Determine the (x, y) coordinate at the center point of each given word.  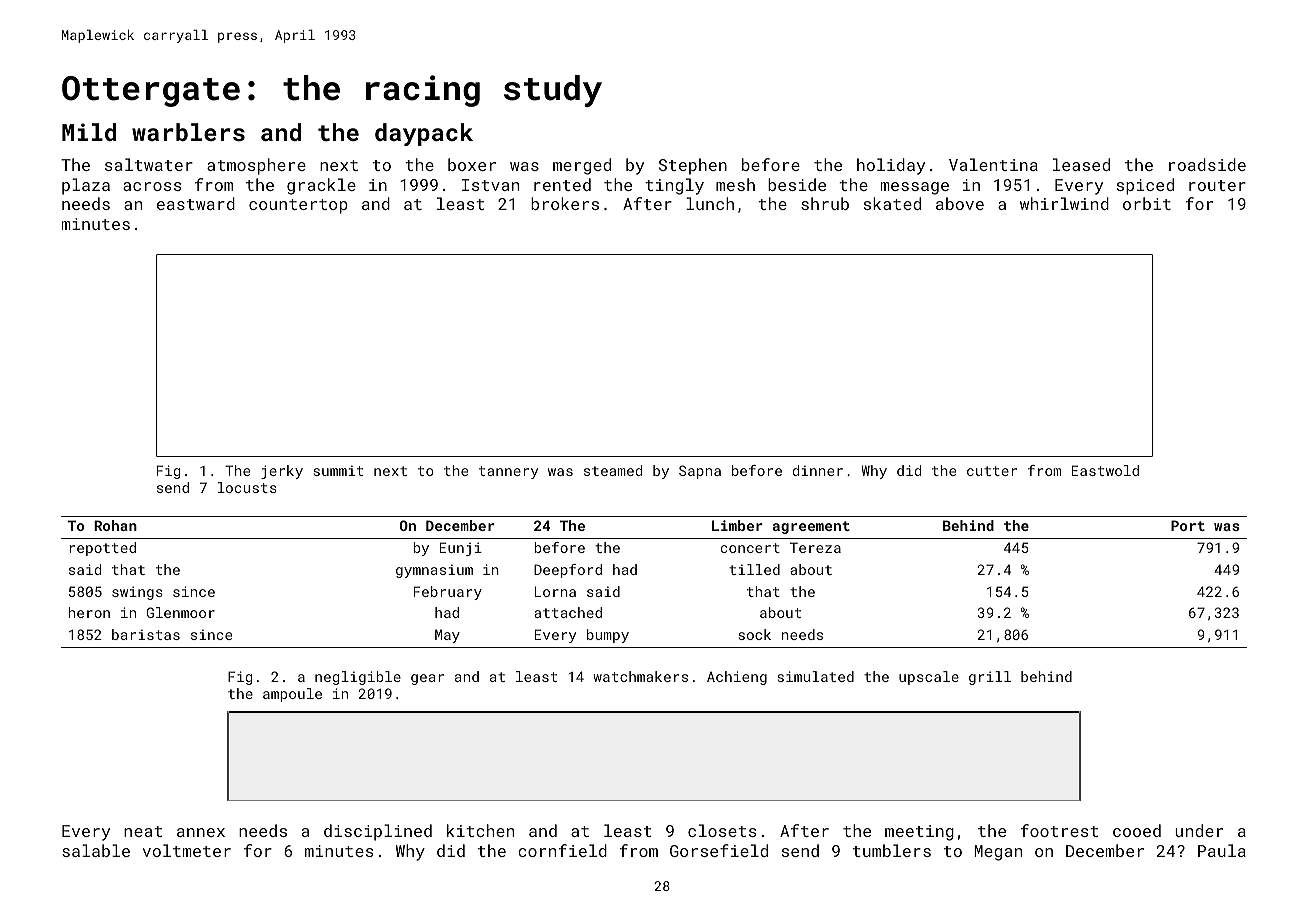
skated (892, 203)
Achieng (737, 678)
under (1199, 830)
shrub (825, 203)
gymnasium (434, 571)
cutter (992, 471)
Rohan (115, 525)
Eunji (461, 549)
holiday (891, 166)
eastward (196, 203)
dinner (818, 470)
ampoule (292, 695)
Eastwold (1105, 470)
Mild (89, 132)
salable (96, 850)
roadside (1207, 164)
